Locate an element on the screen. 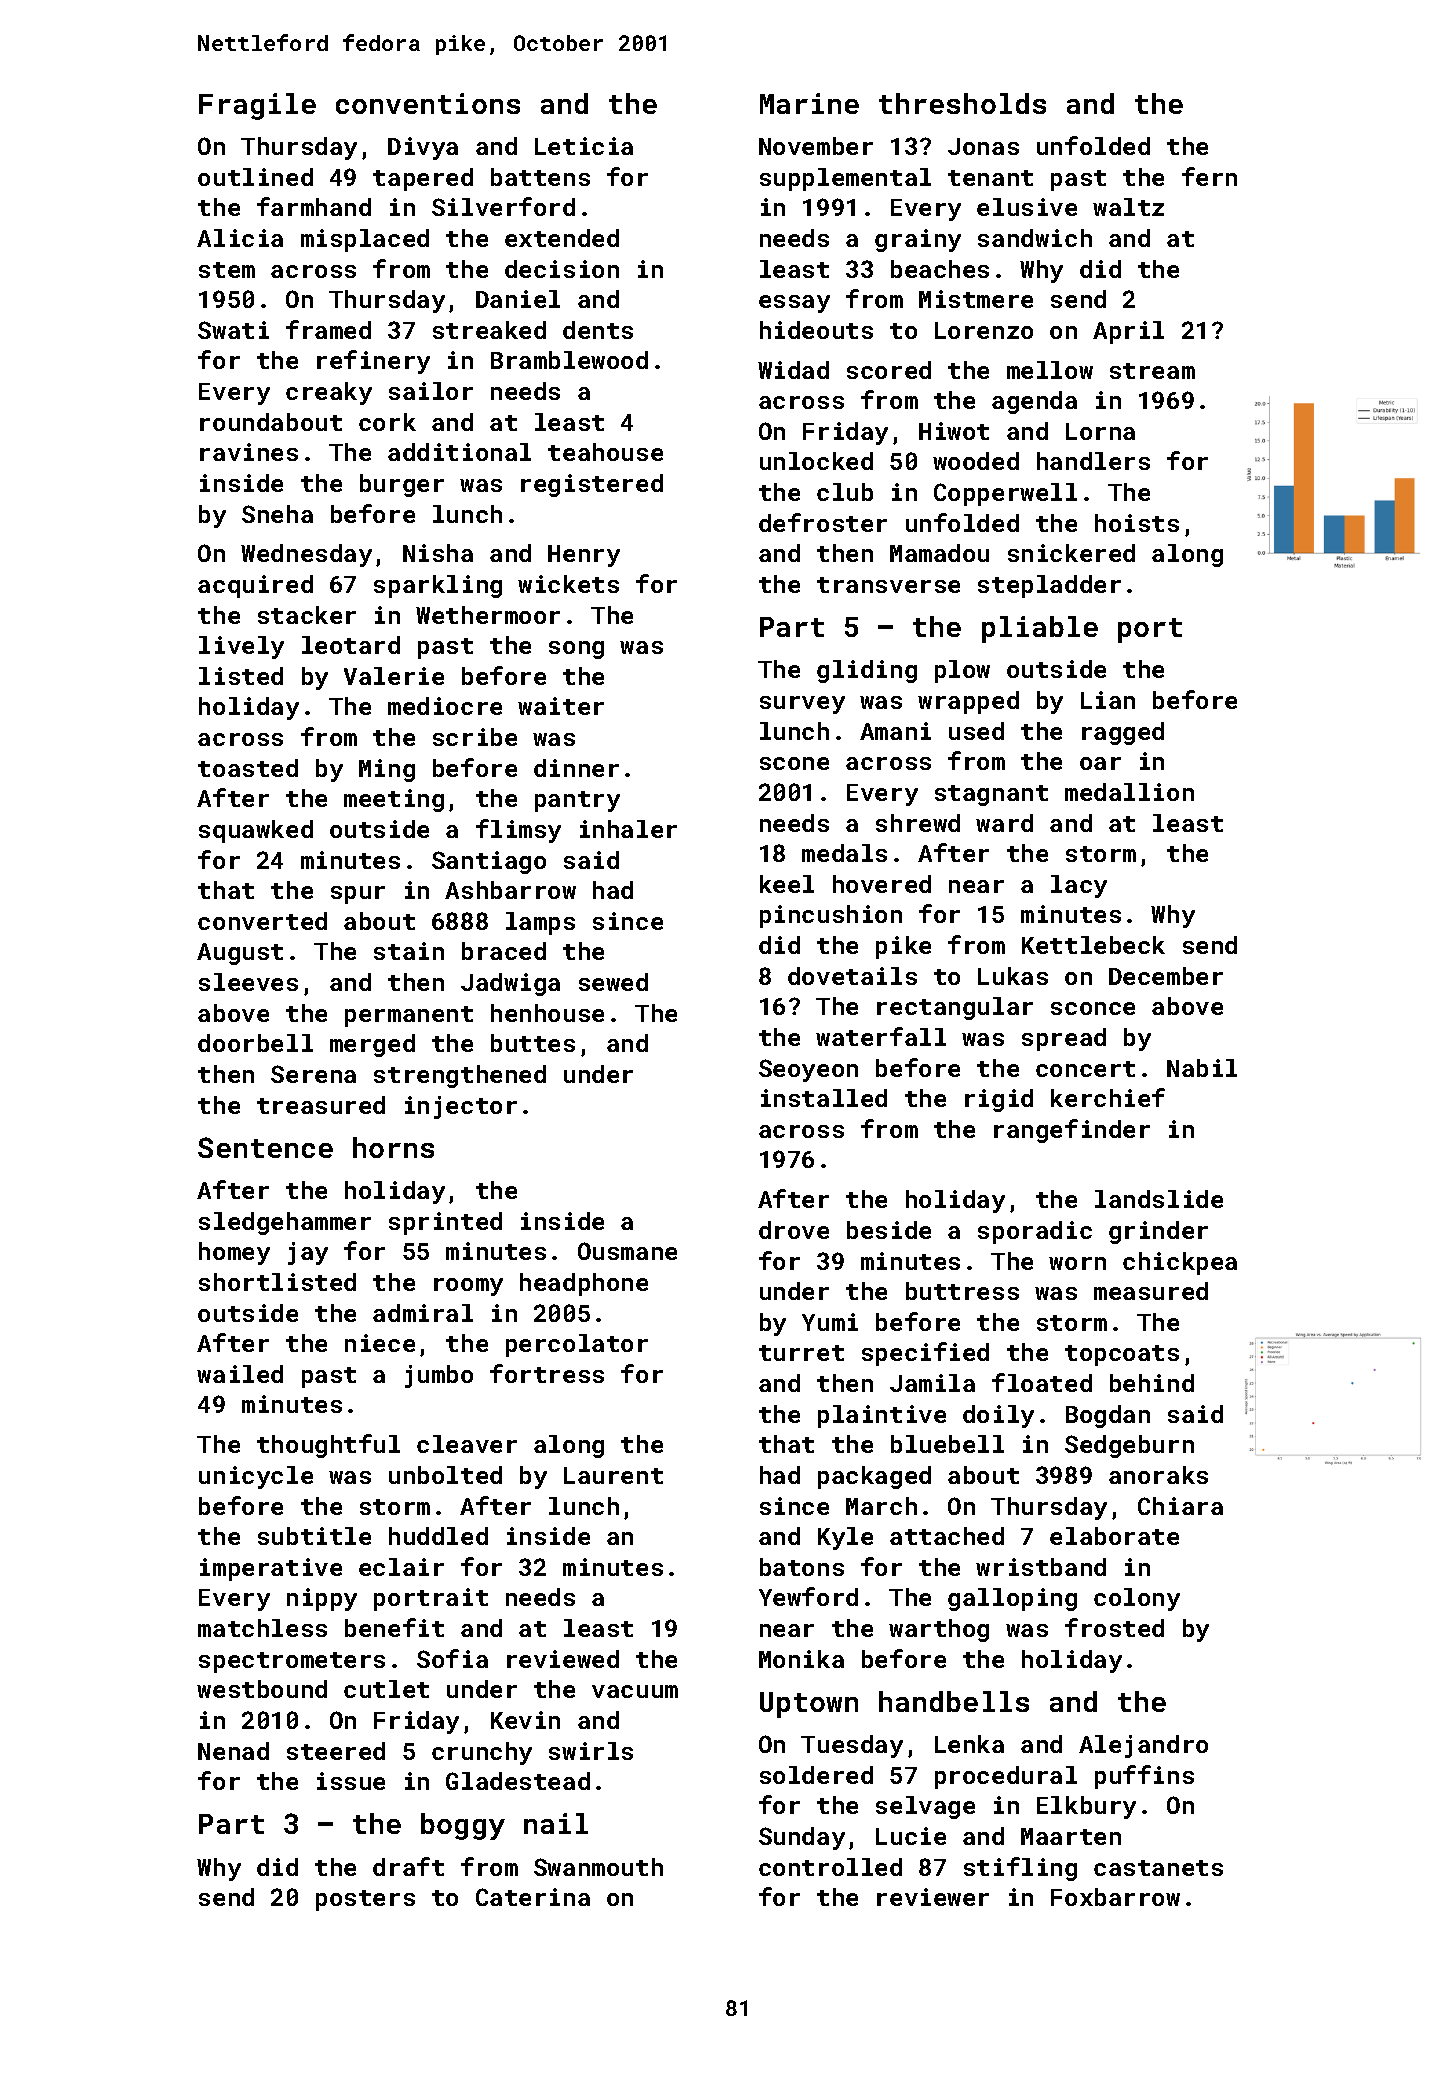  thresholds is located at coordinates (962, 103).
